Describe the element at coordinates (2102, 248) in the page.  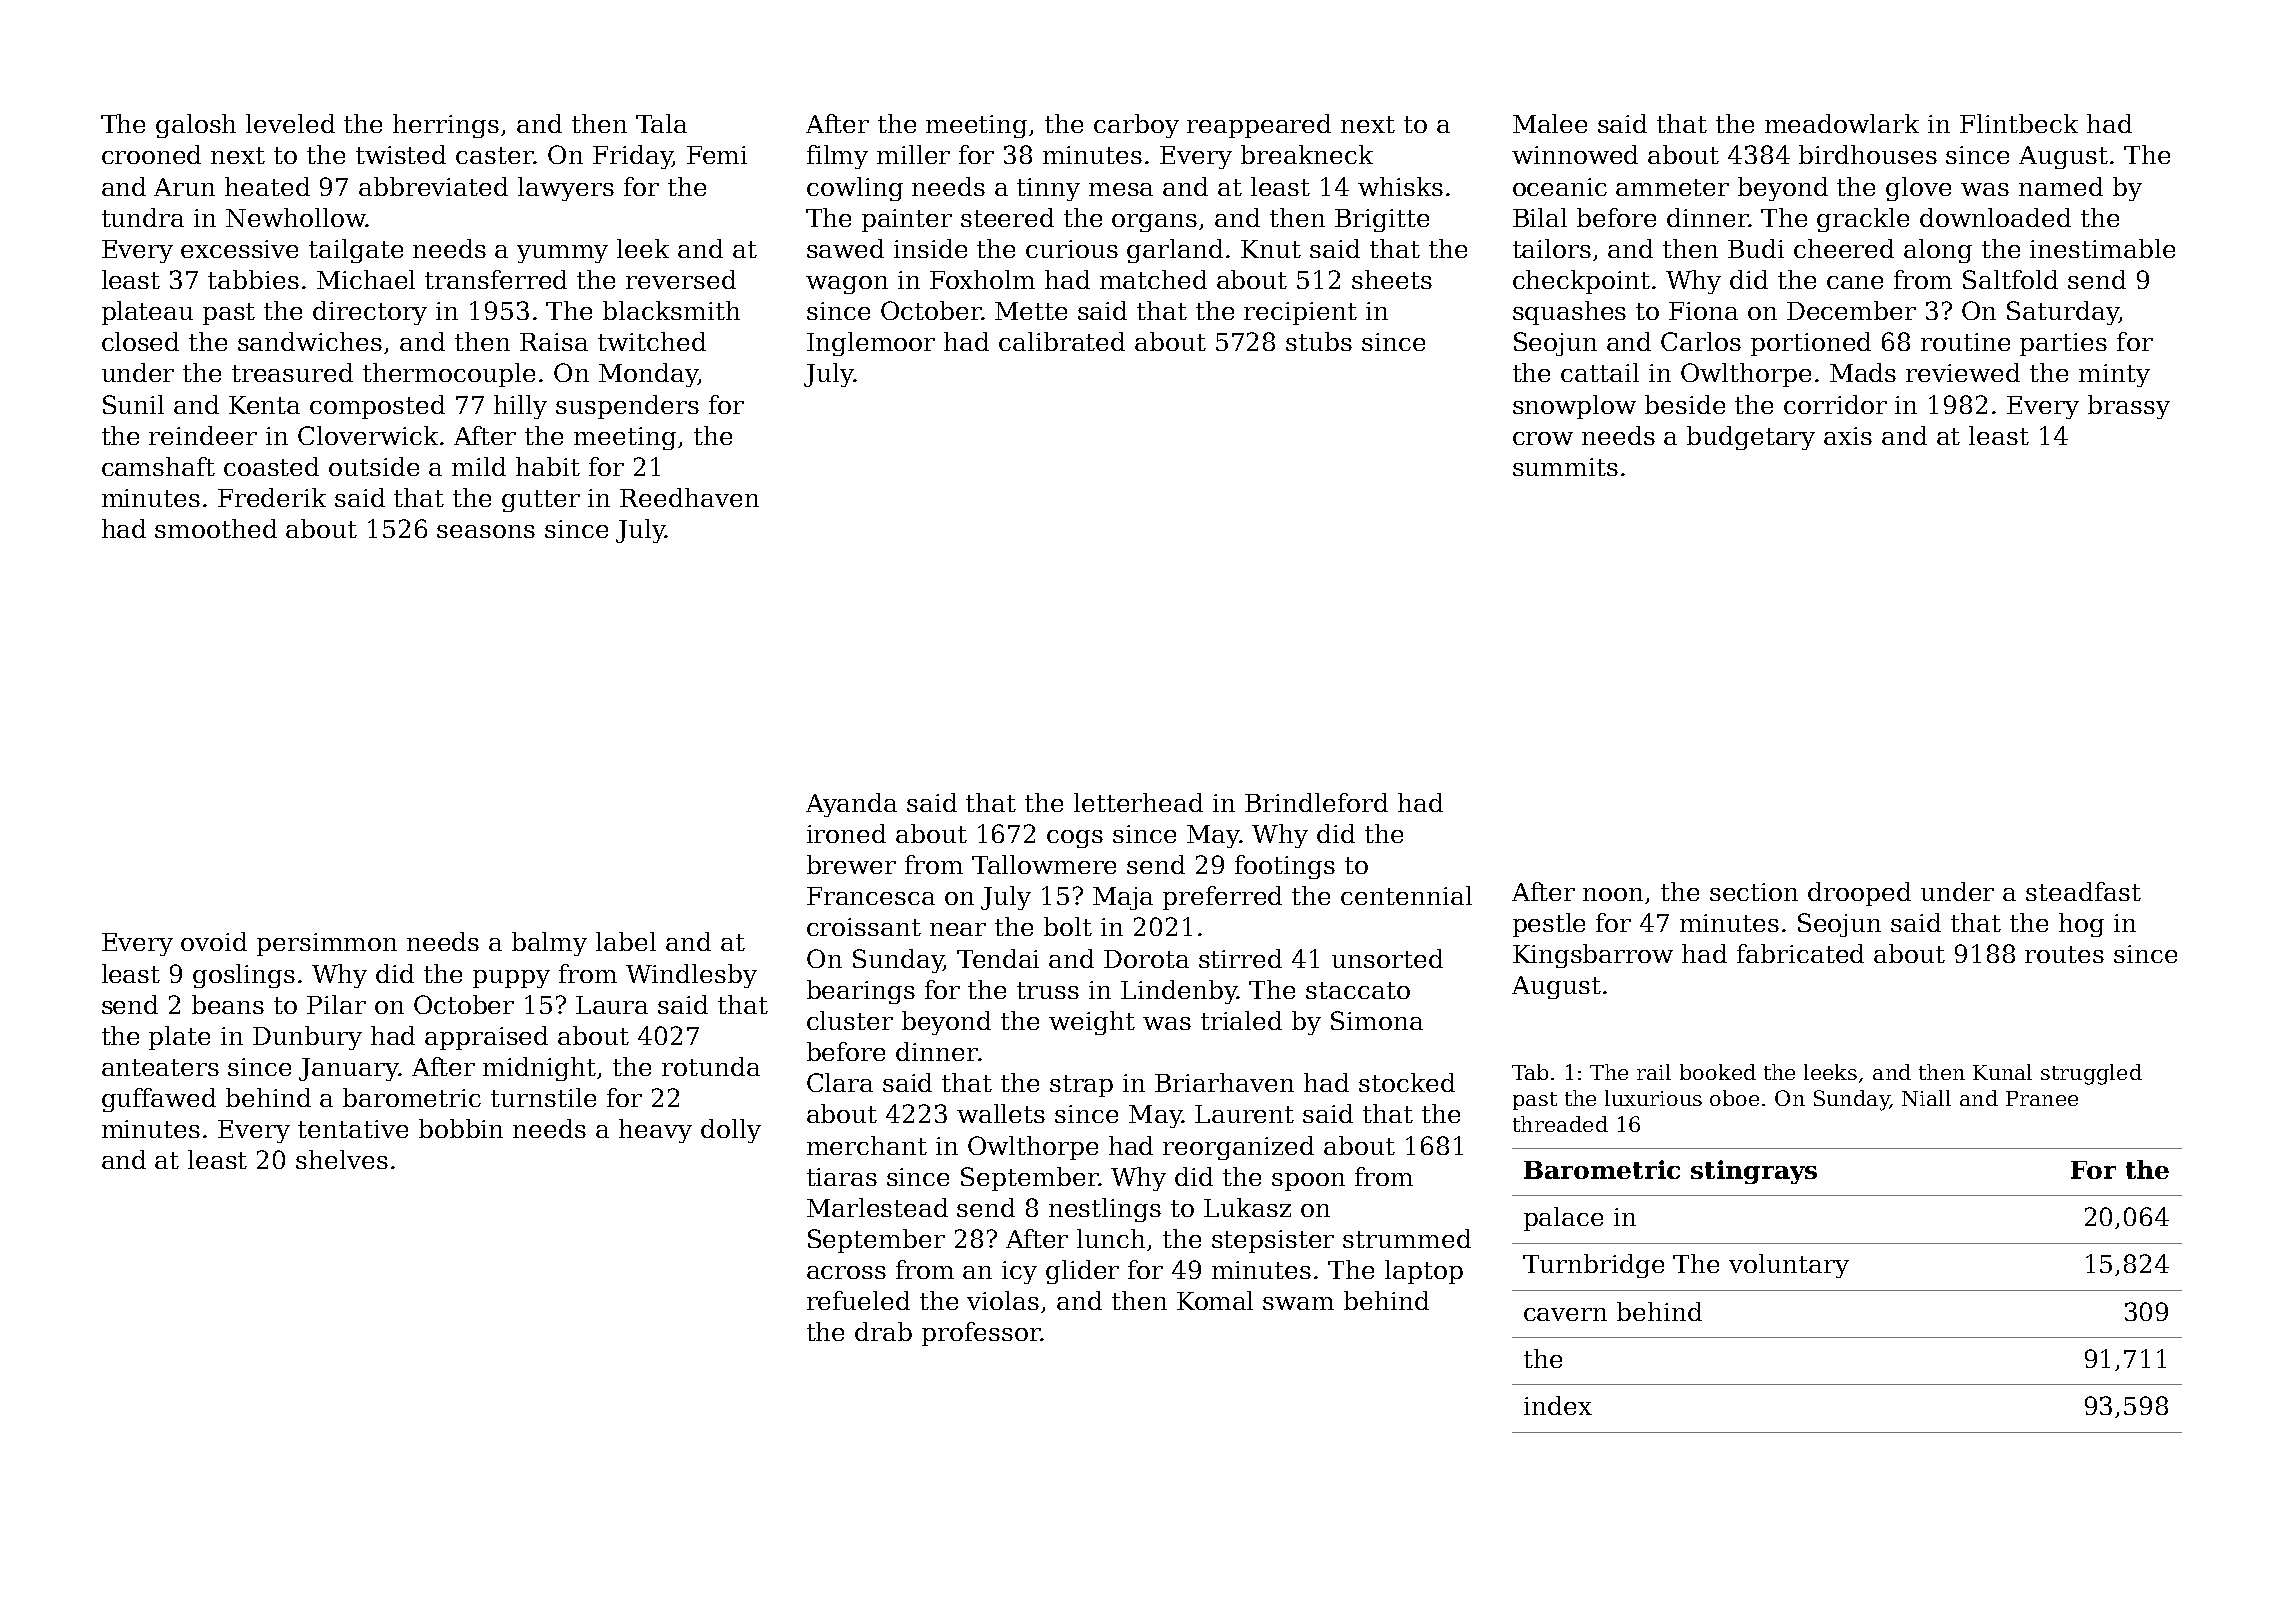
I see `inestimable` at that location.
